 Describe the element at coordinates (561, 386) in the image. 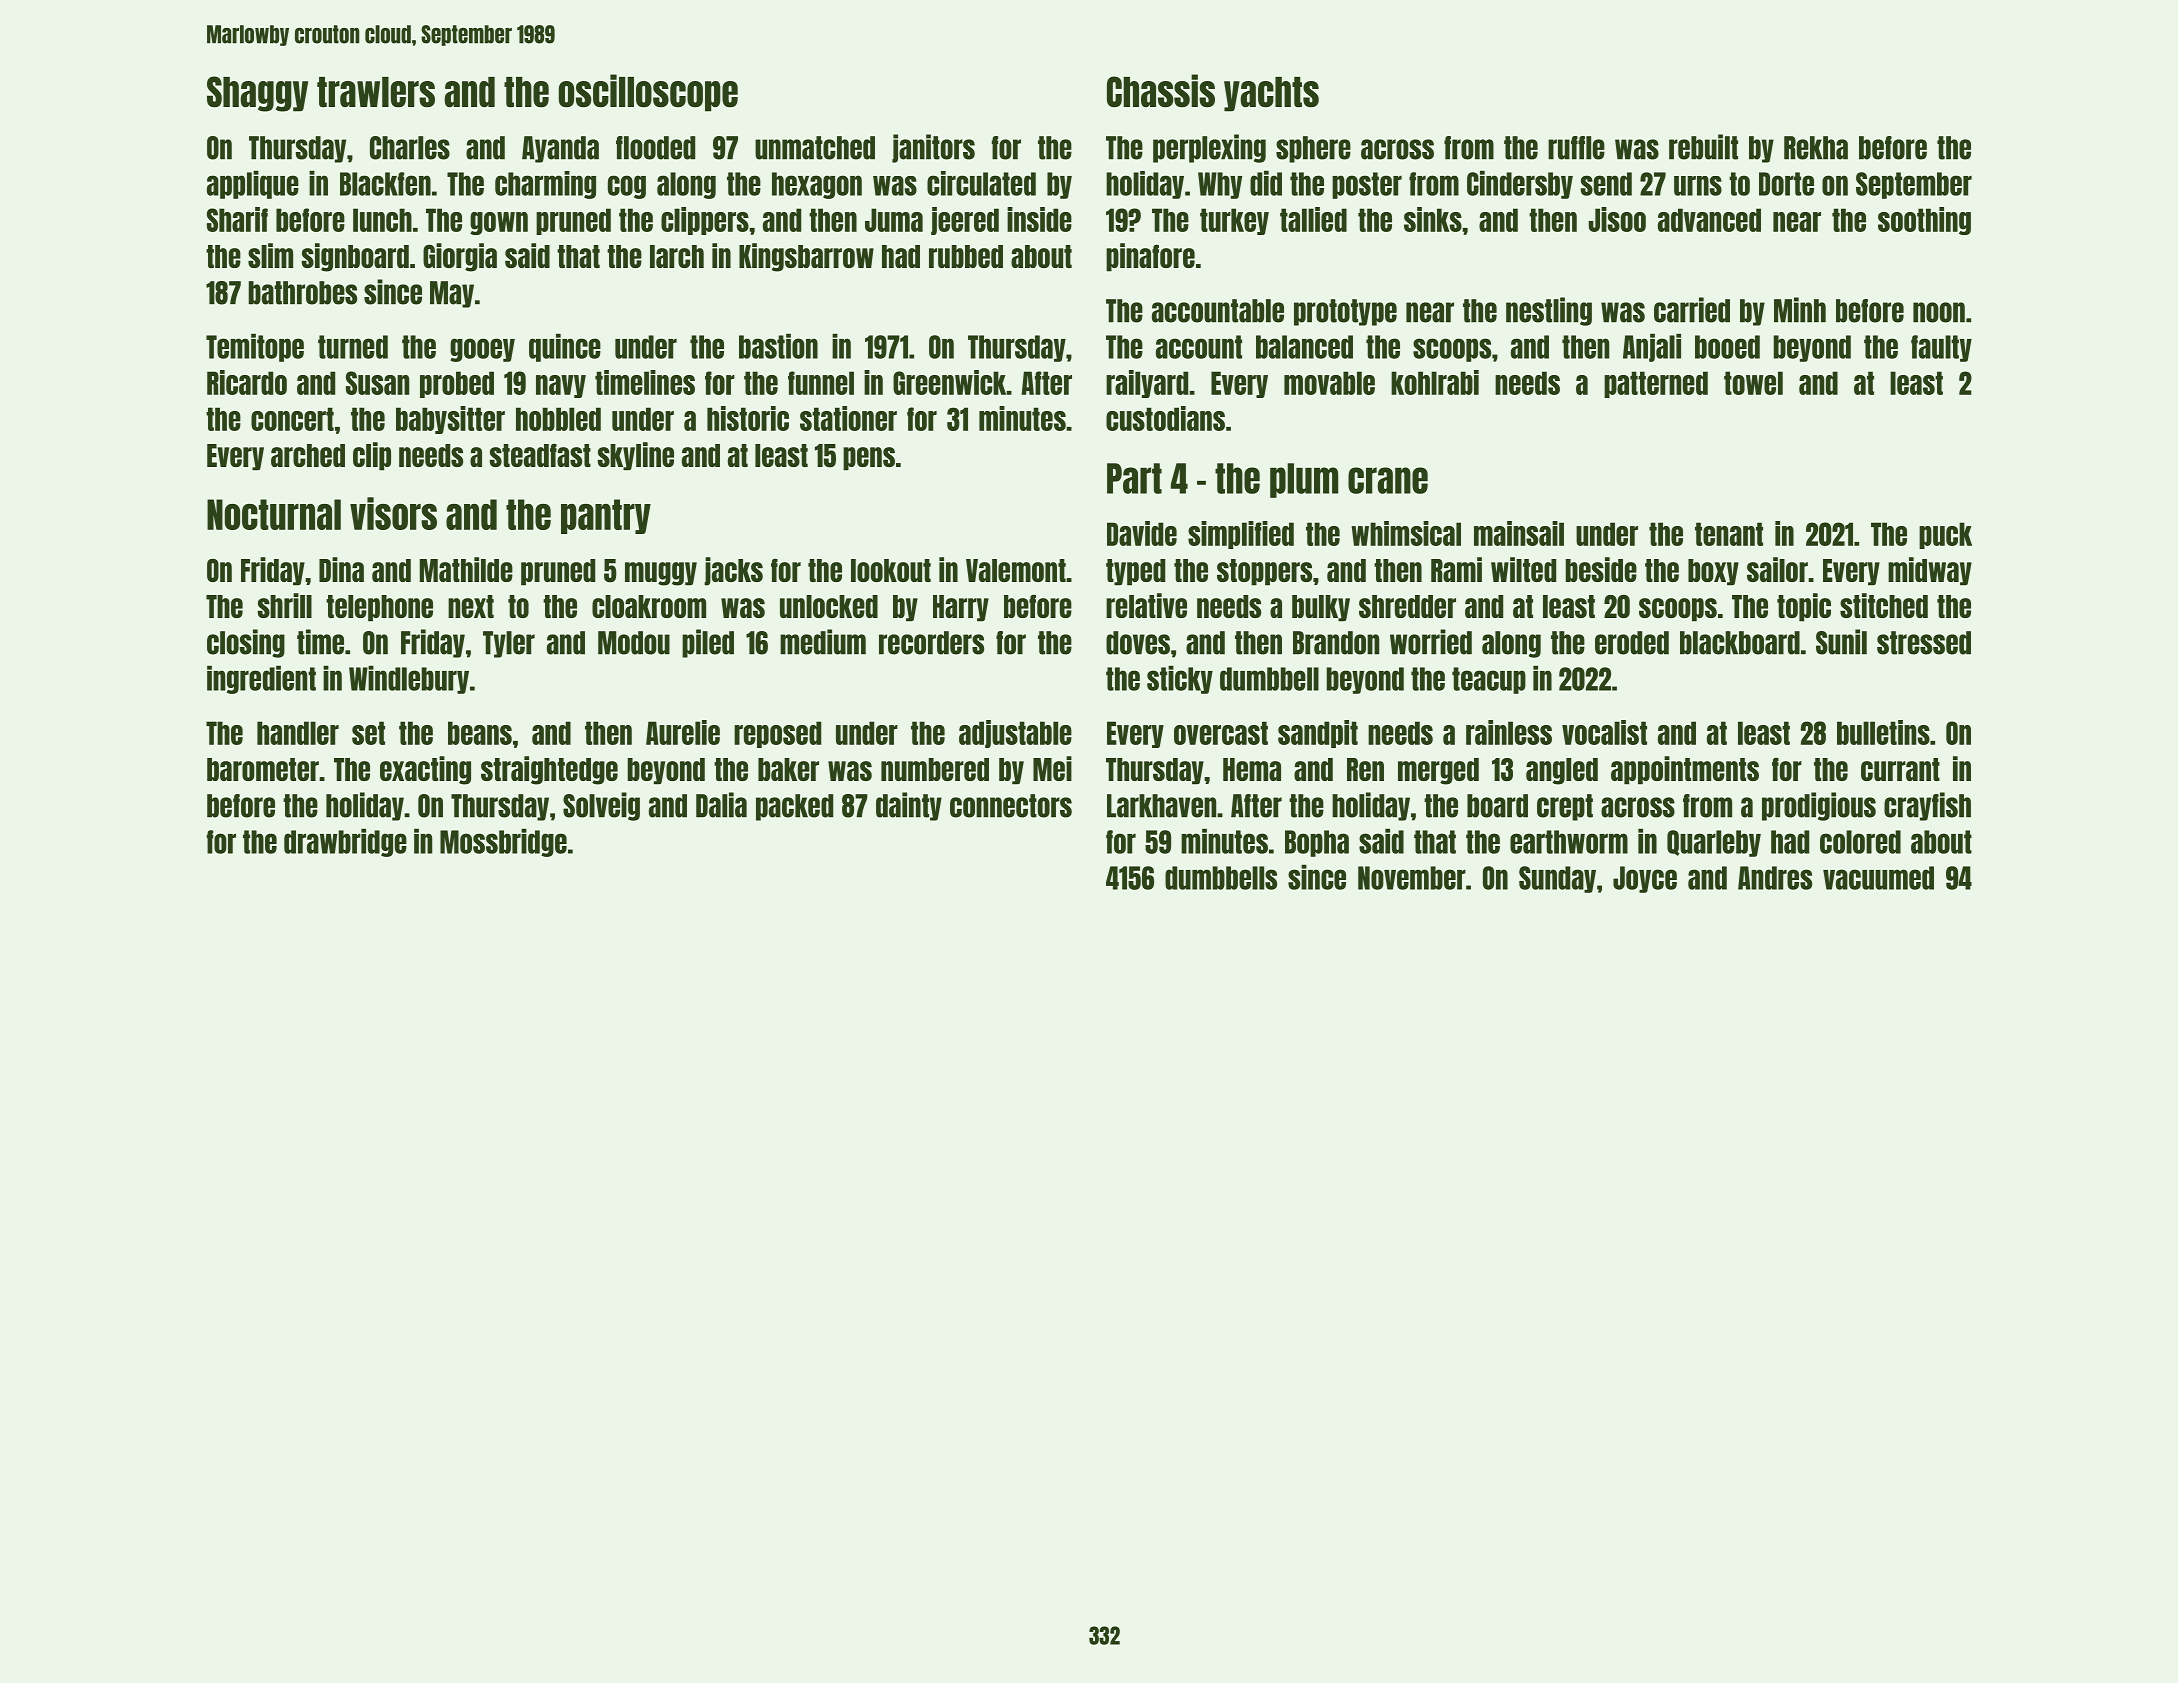

I see `navy` at that location.
